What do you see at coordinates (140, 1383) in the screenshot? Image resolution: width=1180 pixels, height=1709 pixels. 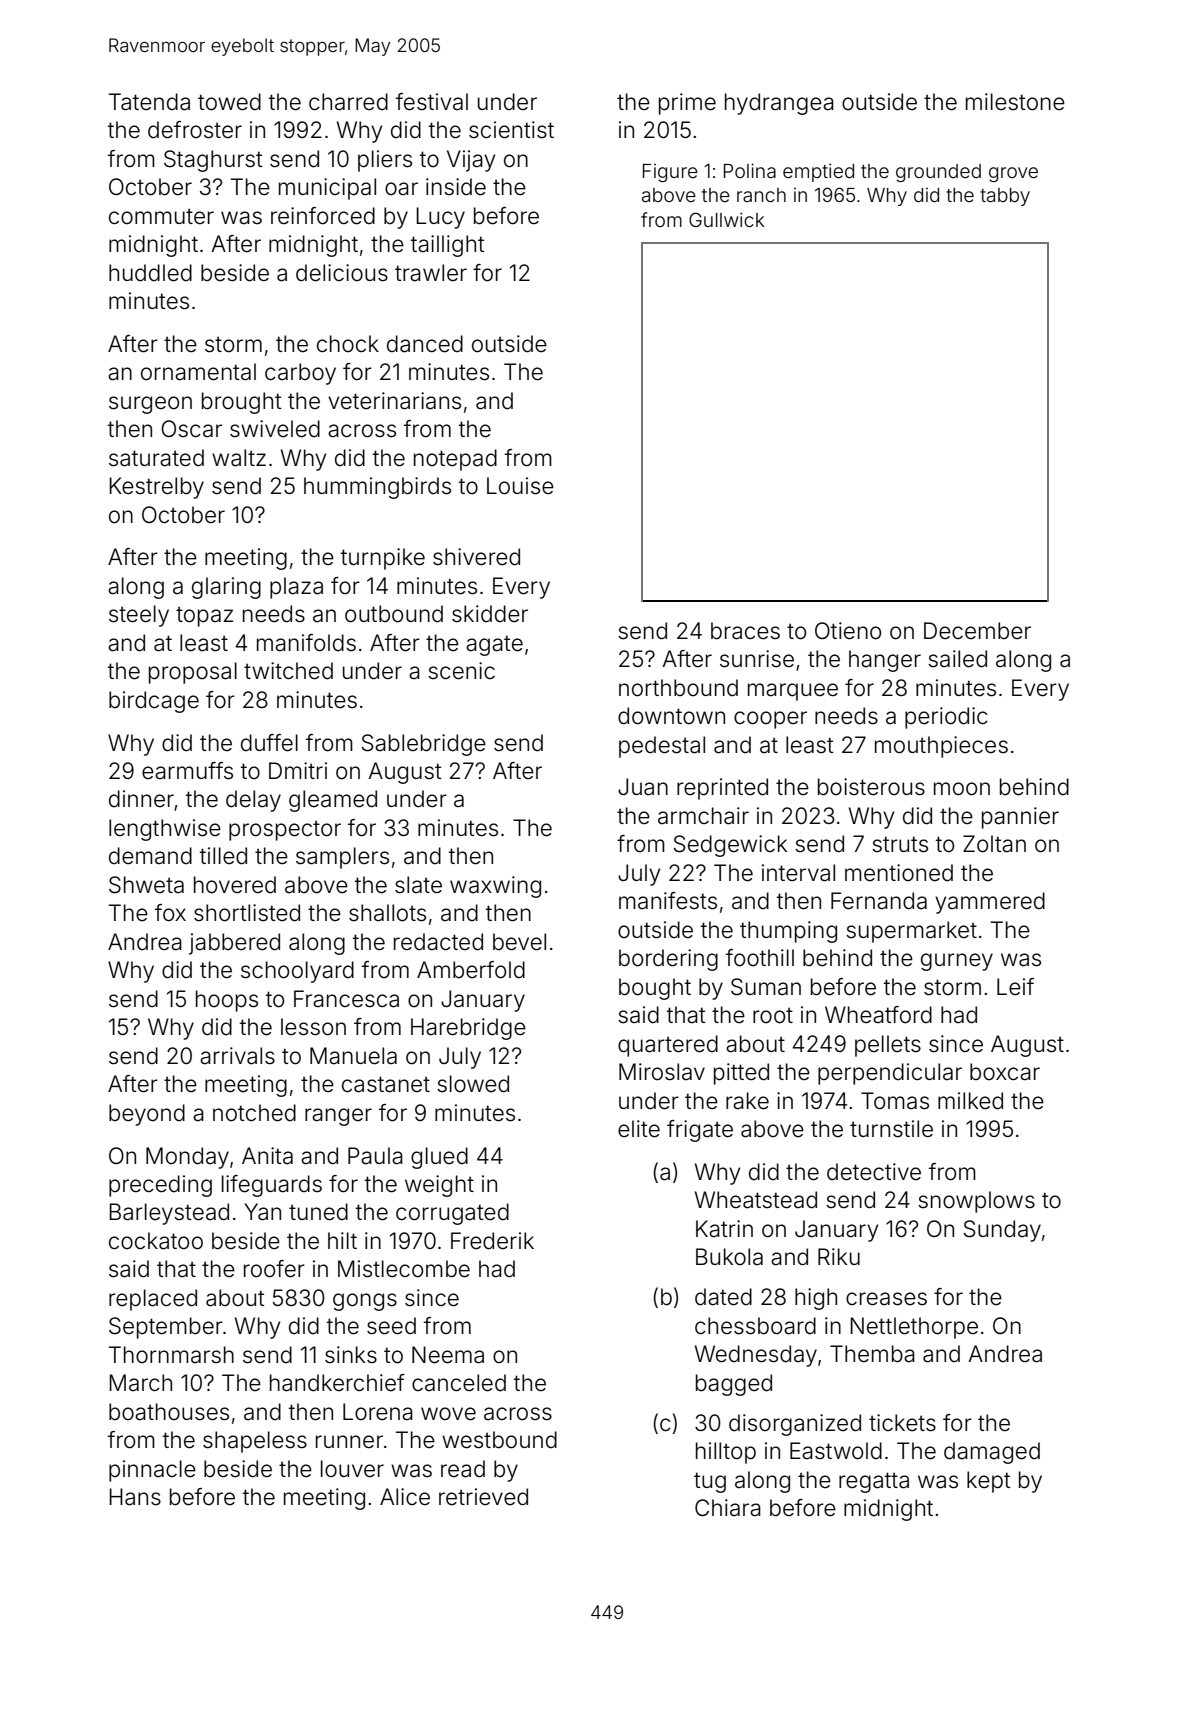 I see `March` at bounding box center [140, 1383].
